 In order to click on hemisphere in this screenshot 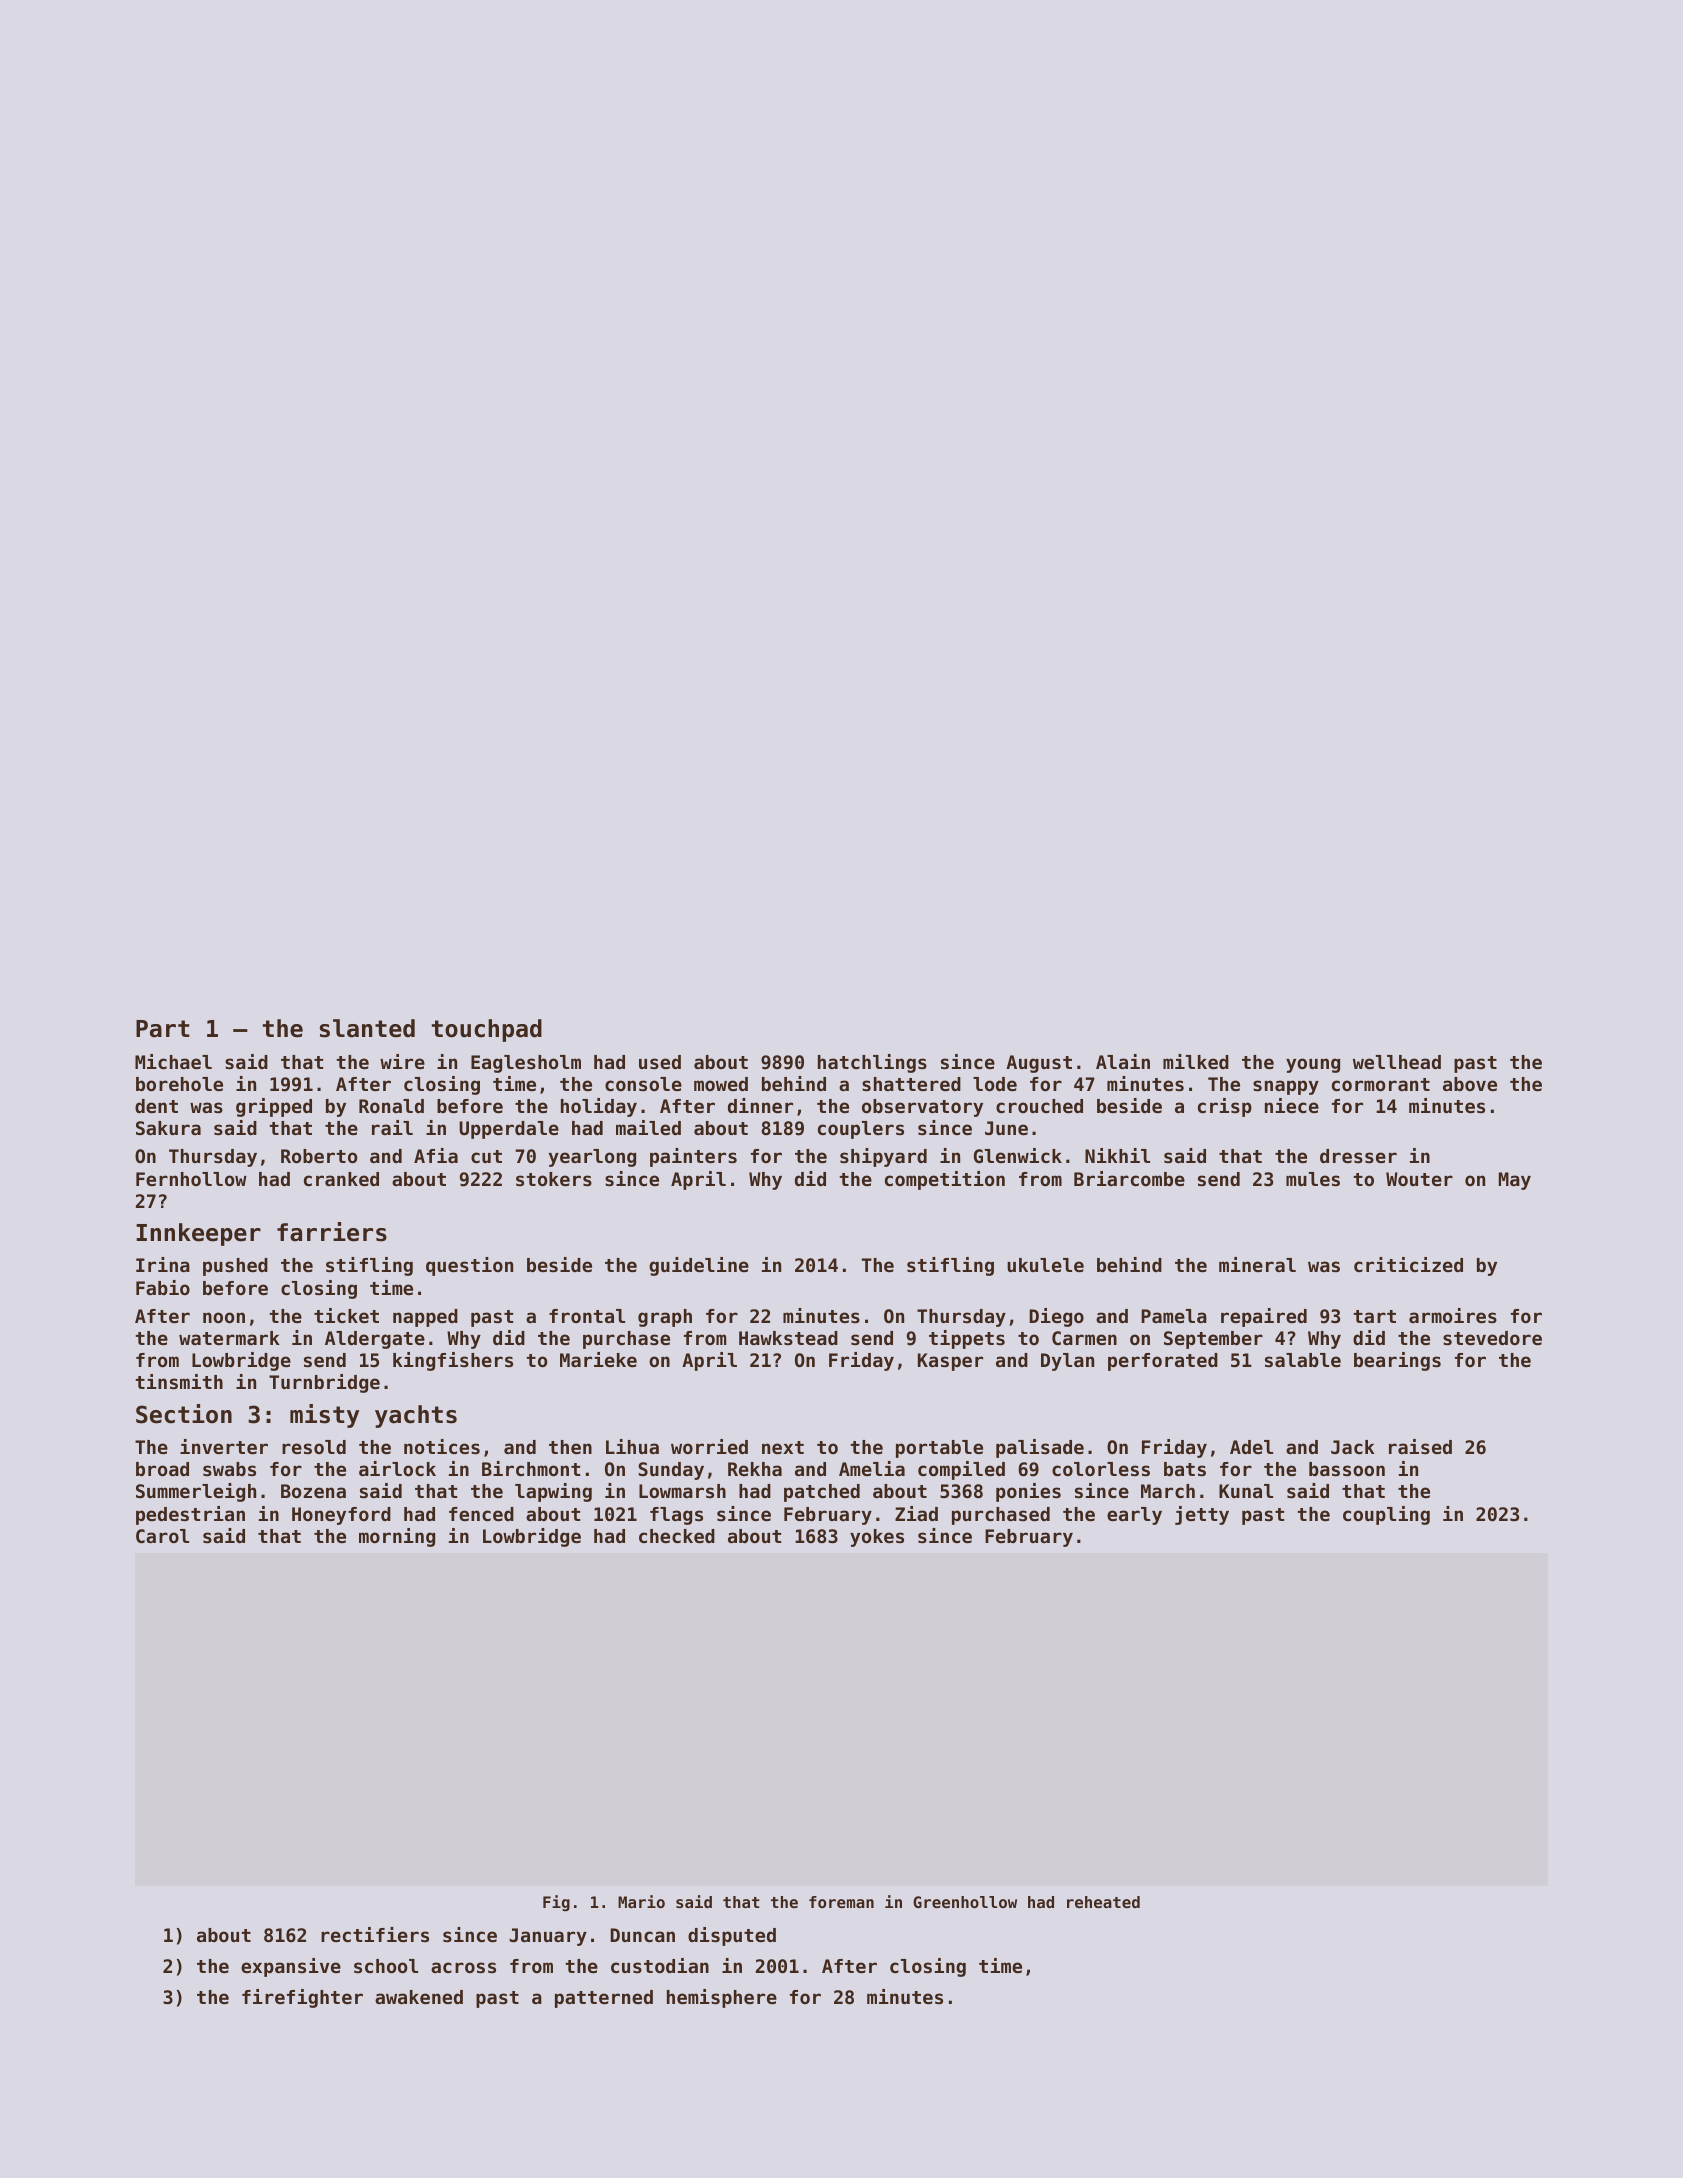, I will do `click(722, 1998)`.
